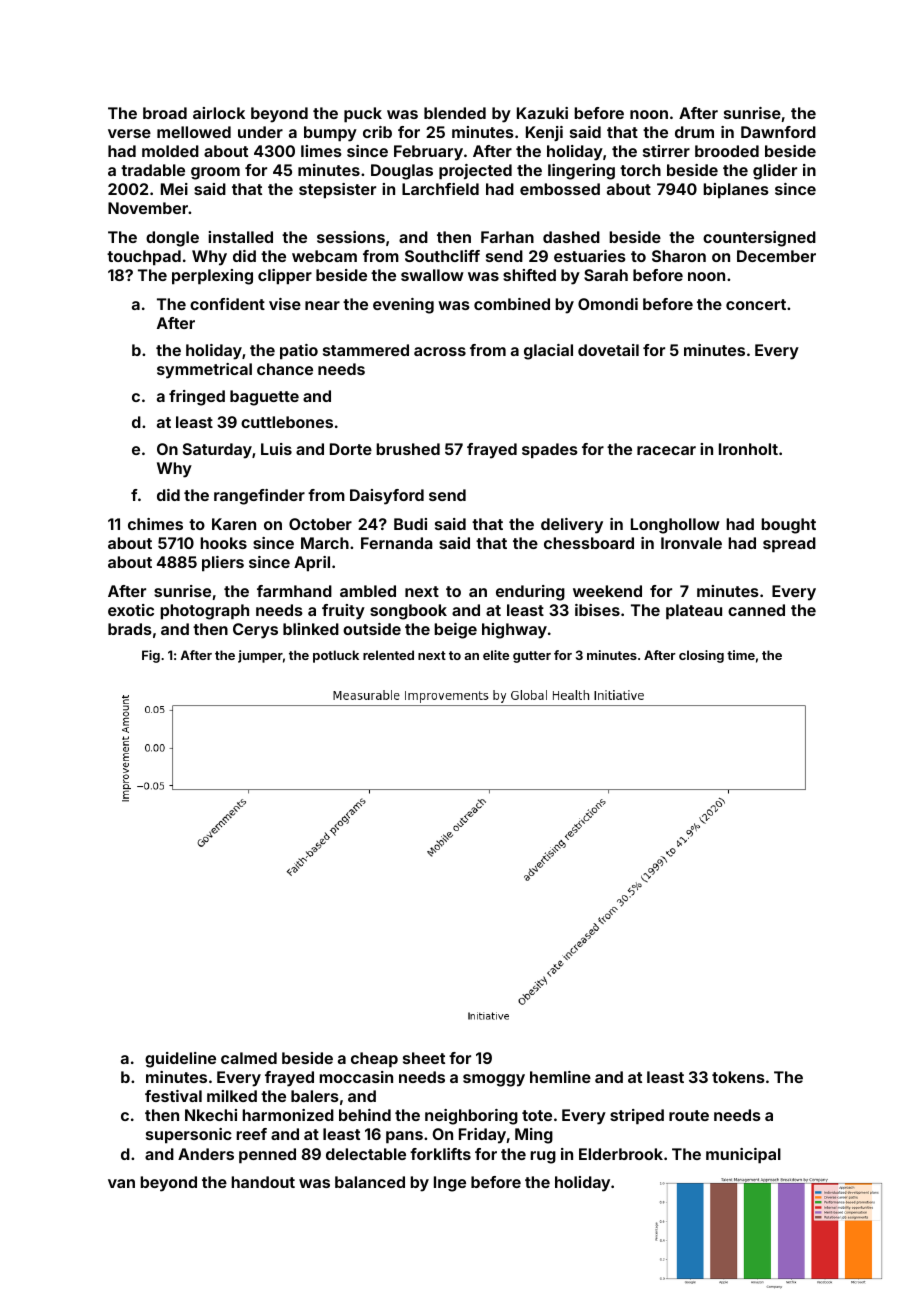  What do you see at coordinates (408, 449) in the screenshot?
I see `brushed` at bounding box center [408, 449].
